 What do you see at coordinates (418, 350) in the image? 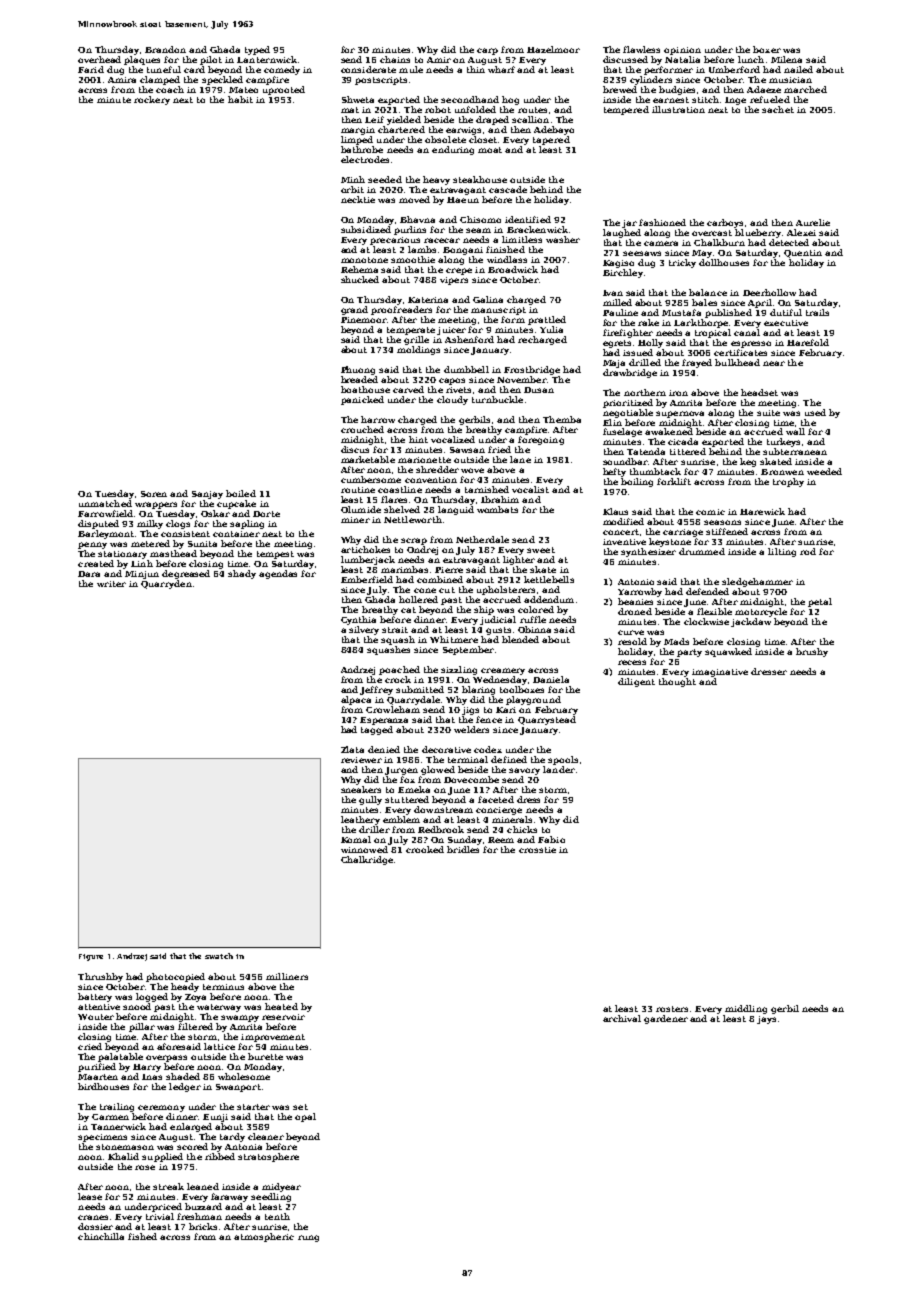
I see `moldings` at bounding box center [418, 350].
